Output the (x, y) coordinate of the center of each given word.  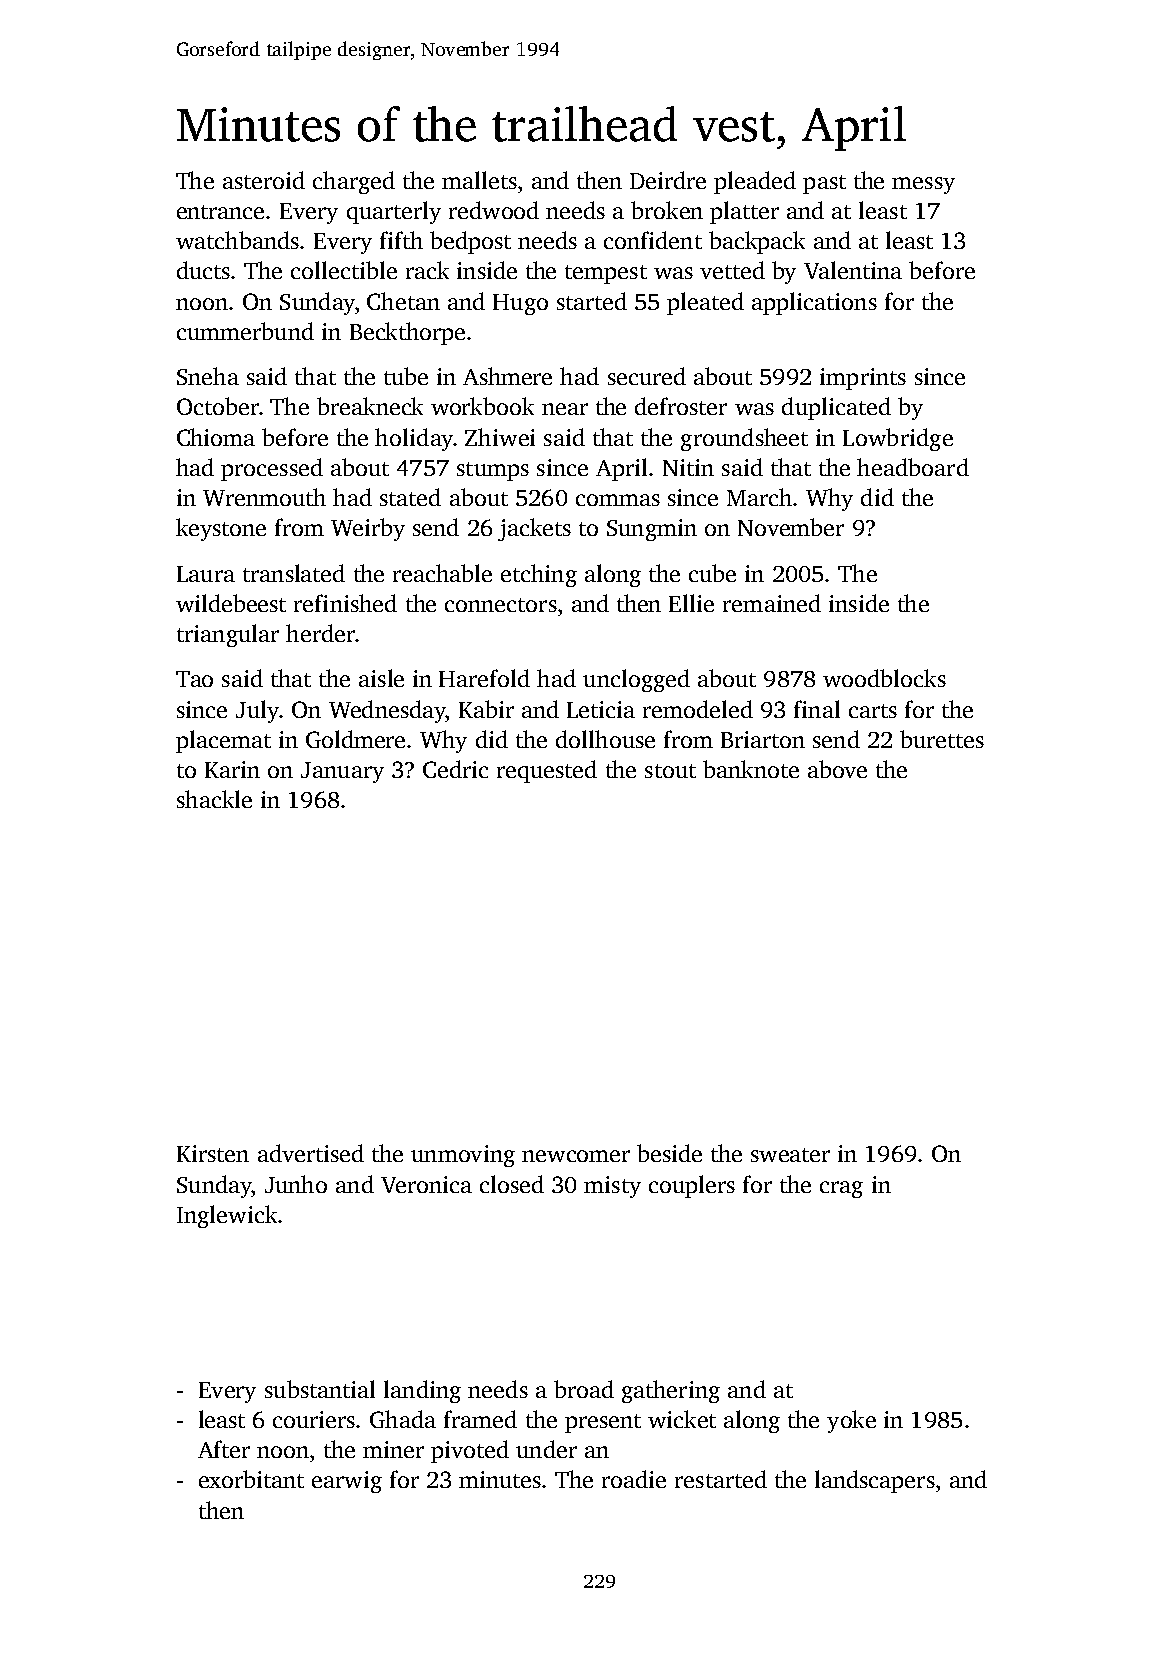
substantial (320, 1389)
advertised (311, 1153)
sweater (790, 1155)
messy (923, 185)
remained (772, 603)
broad (584, 1389)
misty (612, 1187)
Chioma (216, 437)
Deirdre (668, 180)
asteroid (264, 180)
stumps (493, 471)
